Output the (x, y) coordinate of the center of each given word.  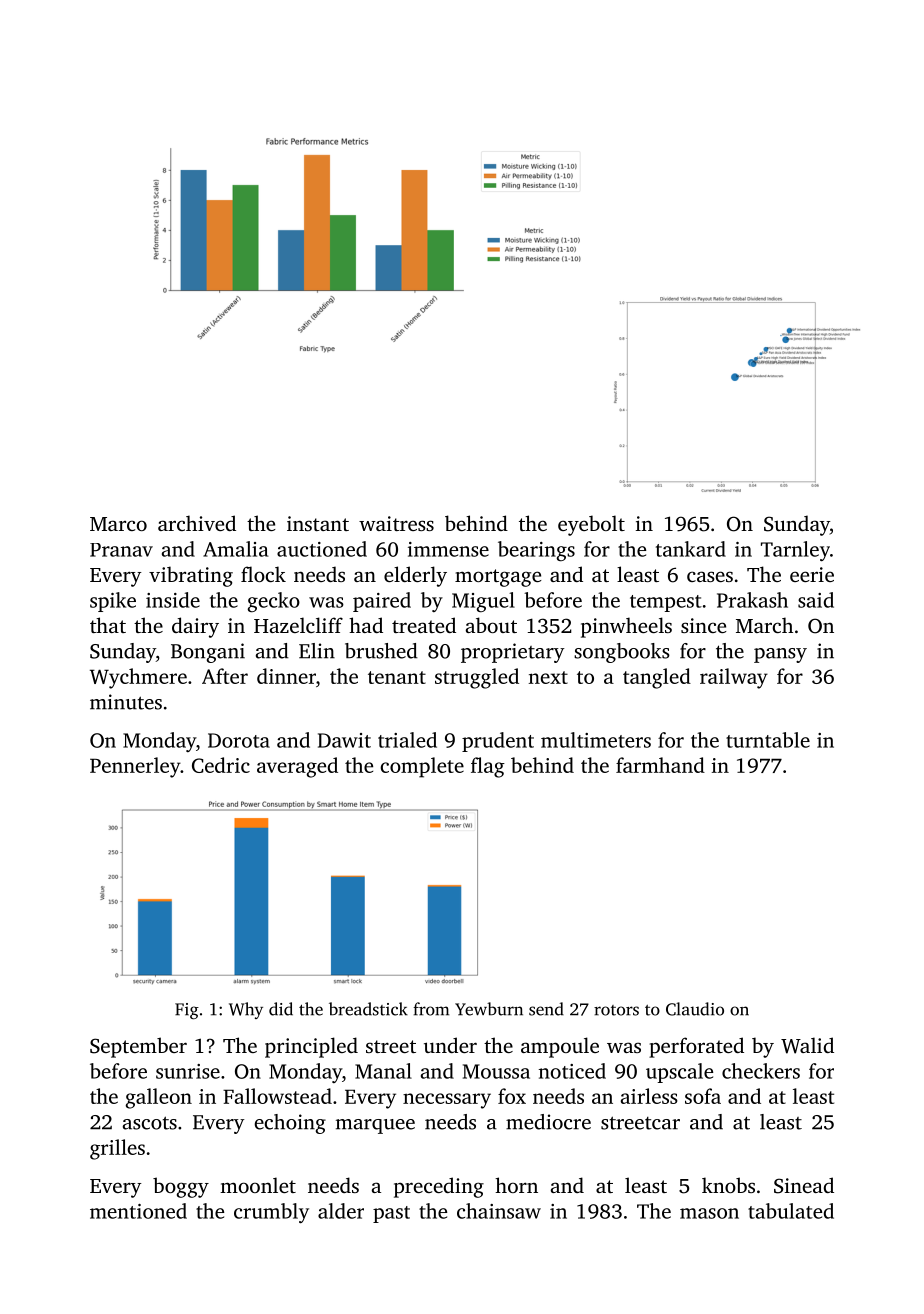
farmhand (660, 765)
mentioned (138, 1211)
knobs (728, 1185)
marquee (375, 1126)
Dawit (344, 740)
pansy (780, 655)
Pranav (121, 550)
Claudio (695, 1009)
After (225, 676)
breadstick (368, 1009)
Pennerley (135, 767)
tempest (666, 603)
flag (488, 767)
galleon (159, 1098)
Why (246, 1010)
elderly (415, 576)
